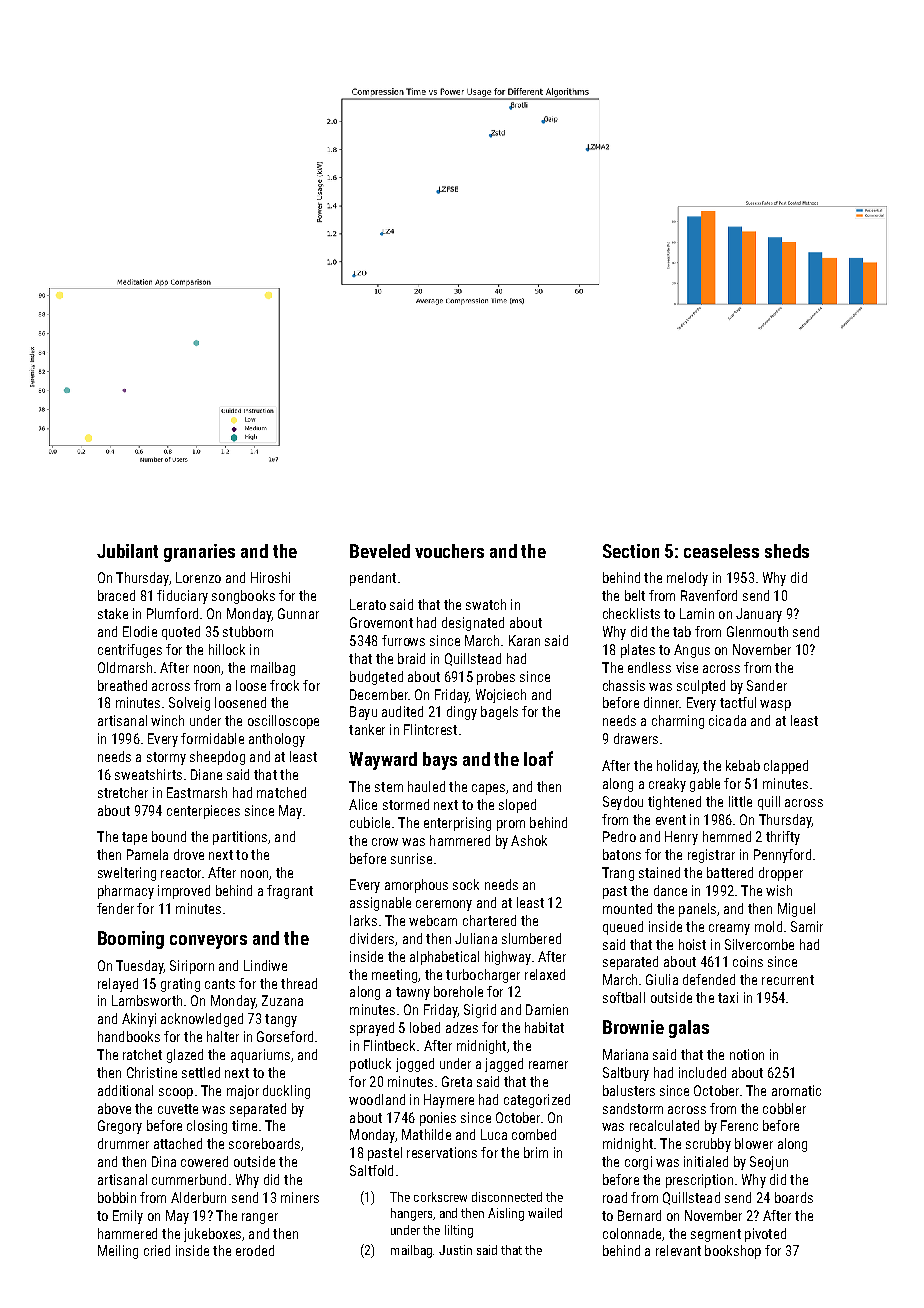  Describe the element at coordinates (440, 1197) in the screenshot. I see `corkscrew` at that location.
